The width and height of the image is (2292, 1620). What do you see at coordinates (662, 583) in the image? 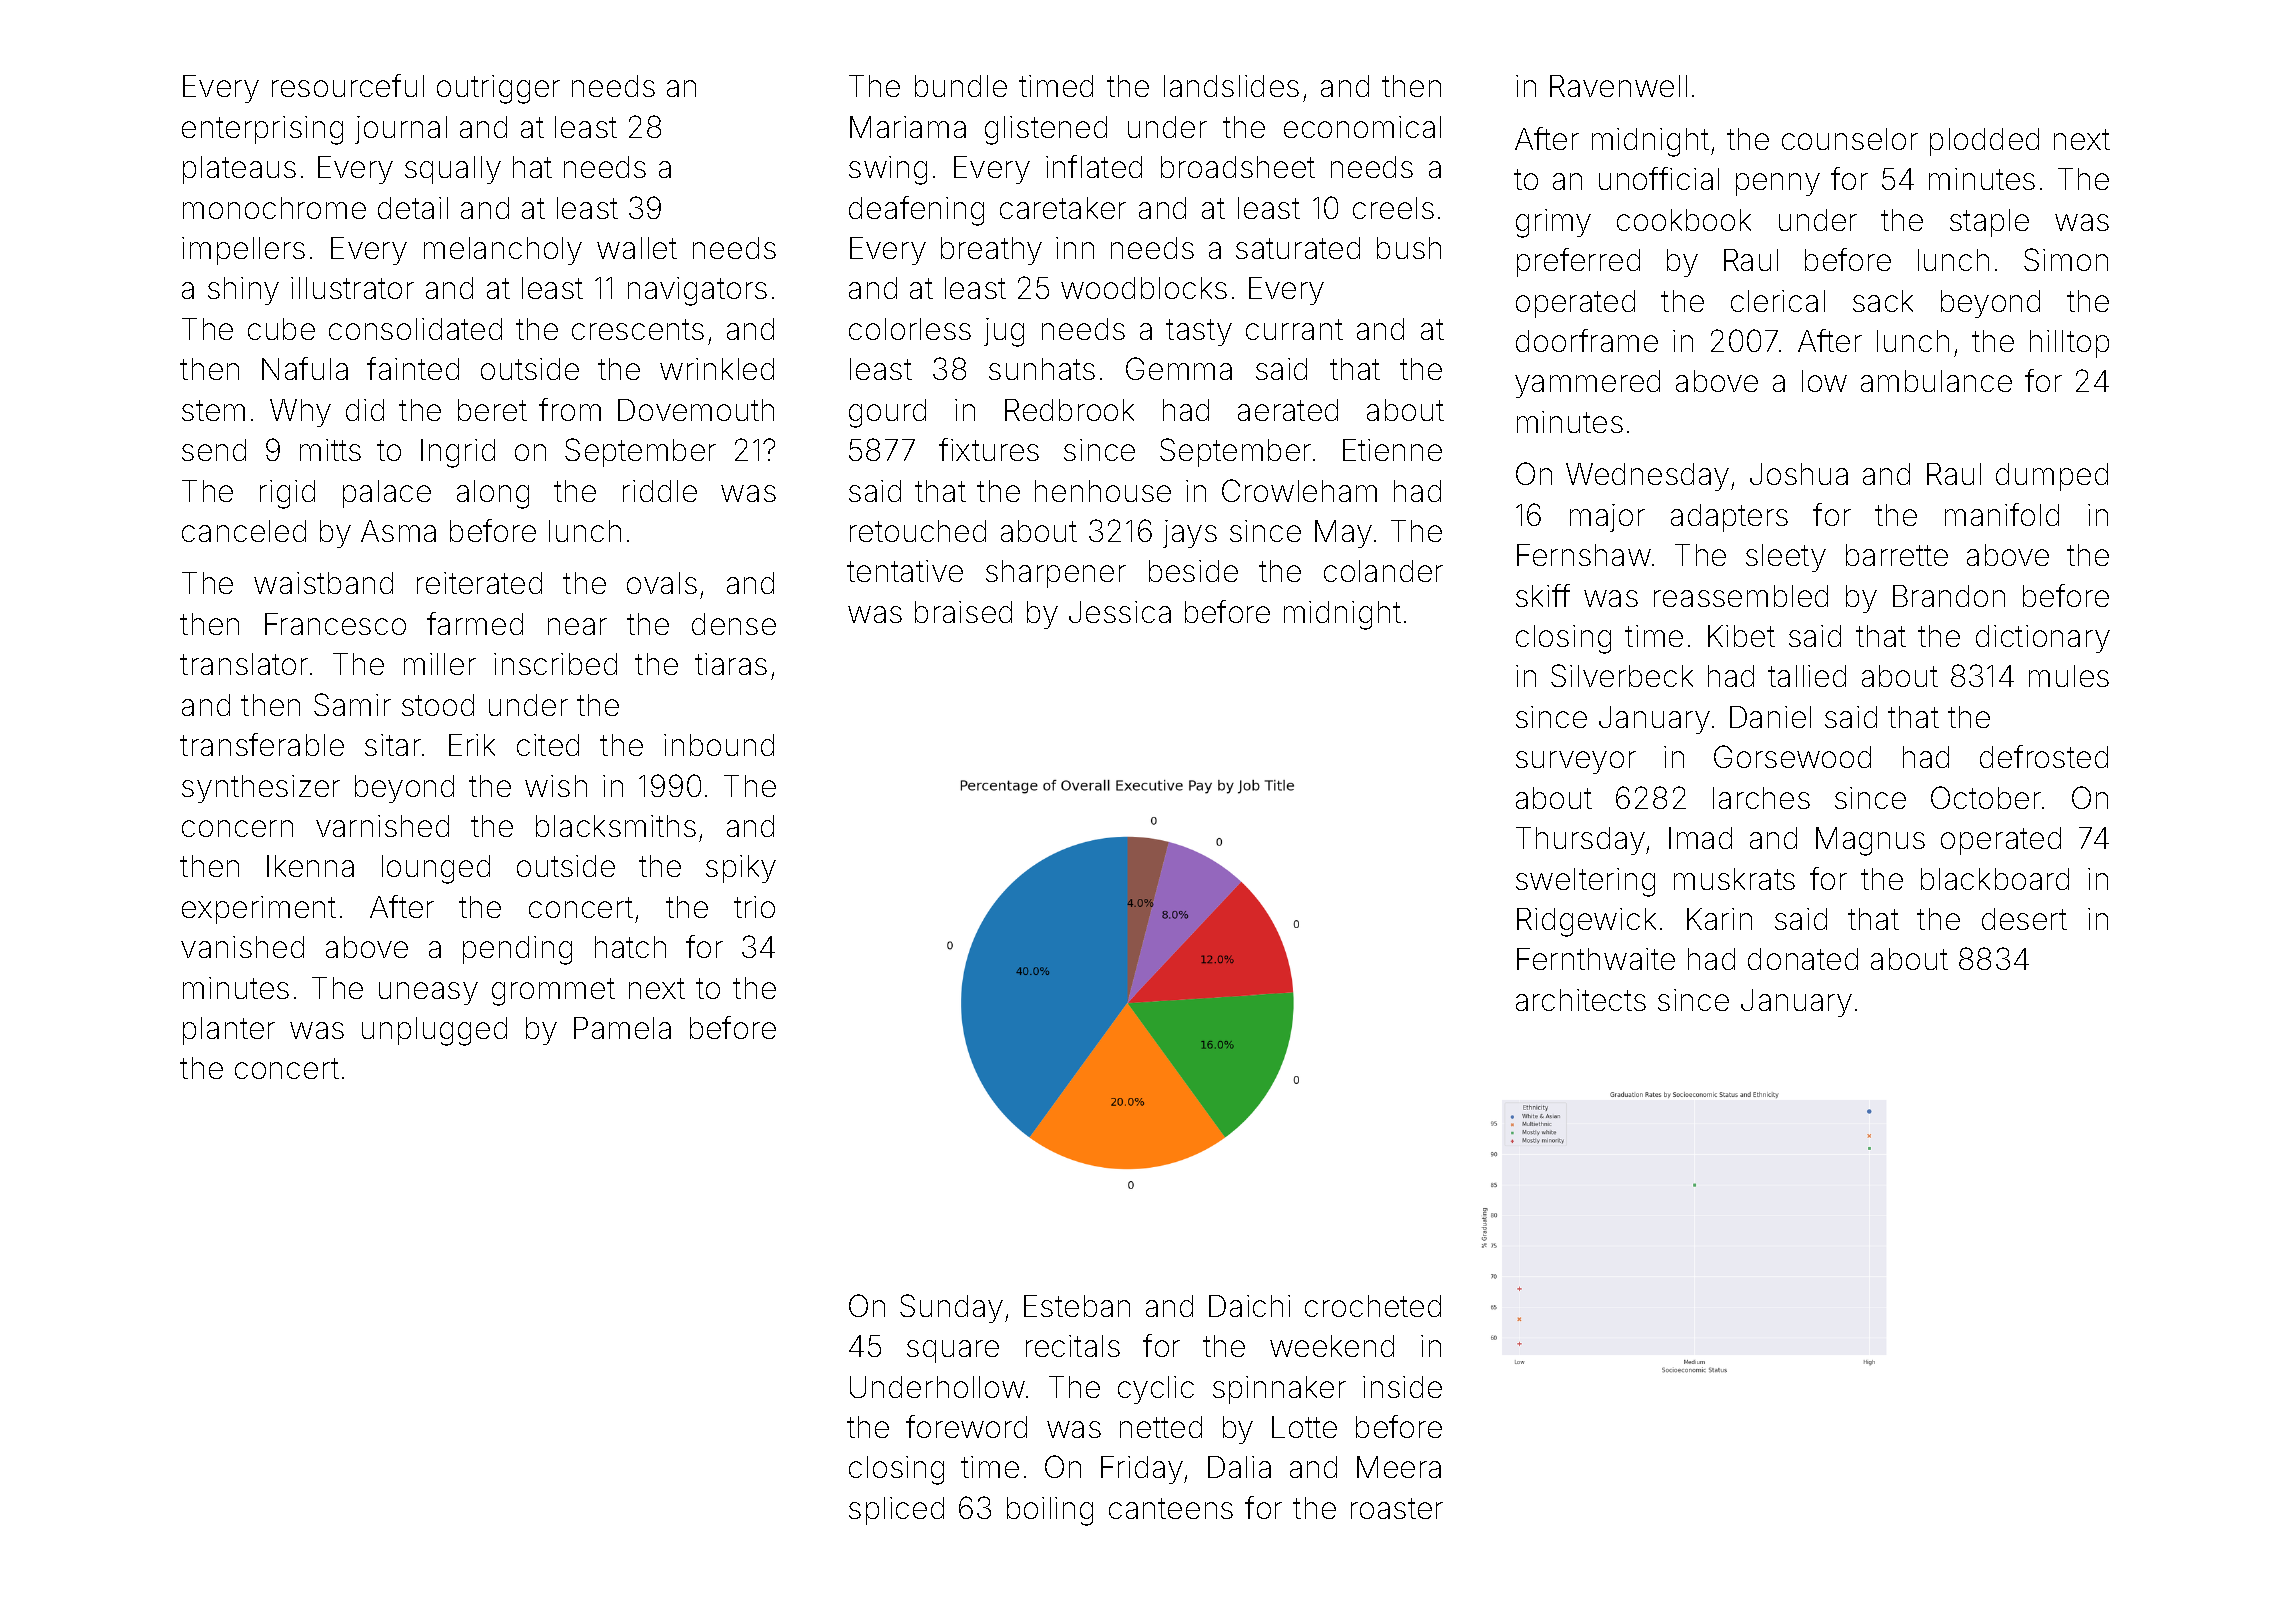
I see `ovals` at bounding box center [662, 583].
